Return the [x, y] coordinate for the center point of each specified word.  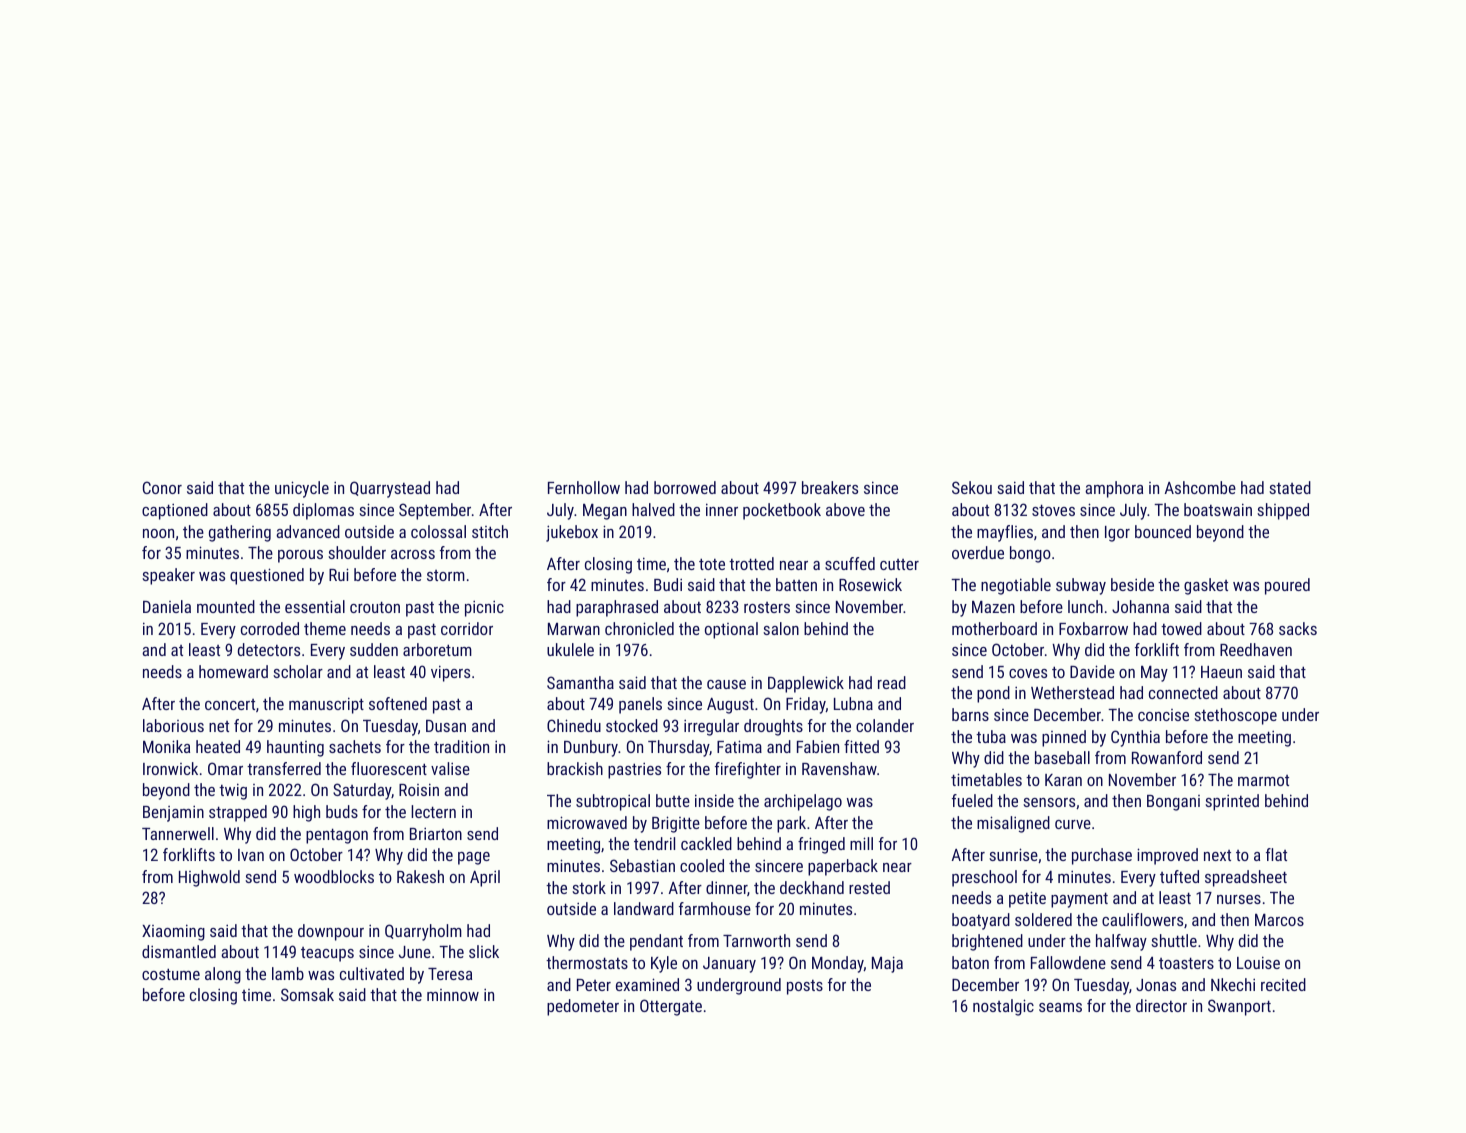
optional [731, 630]
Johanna [1140, 606]
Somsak [307, 994]
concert [230, 704]
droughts [773, 727]
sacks [1298, 628]
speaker [168, 576]
